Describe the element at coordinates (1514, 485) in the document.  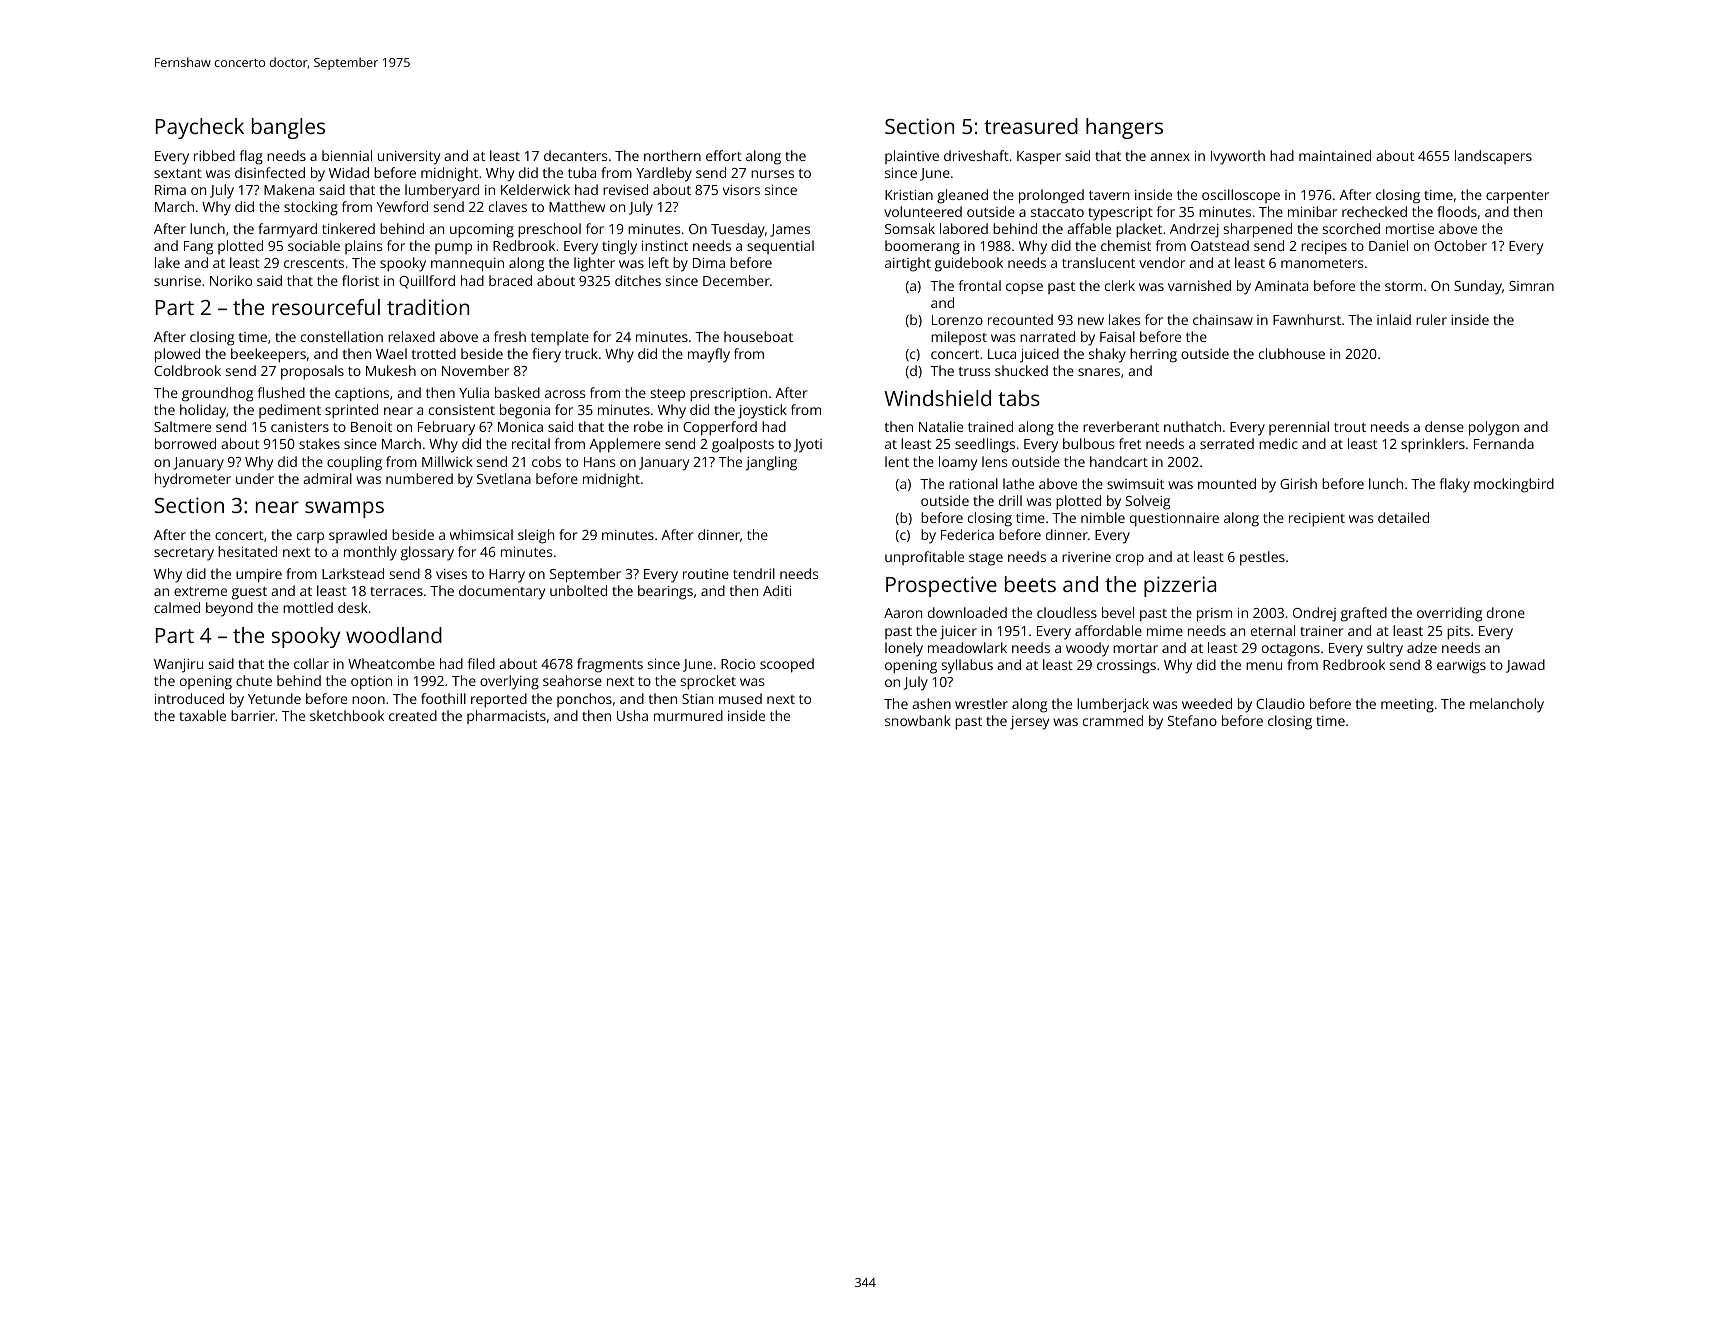
I see `mockingbird` at that location.
